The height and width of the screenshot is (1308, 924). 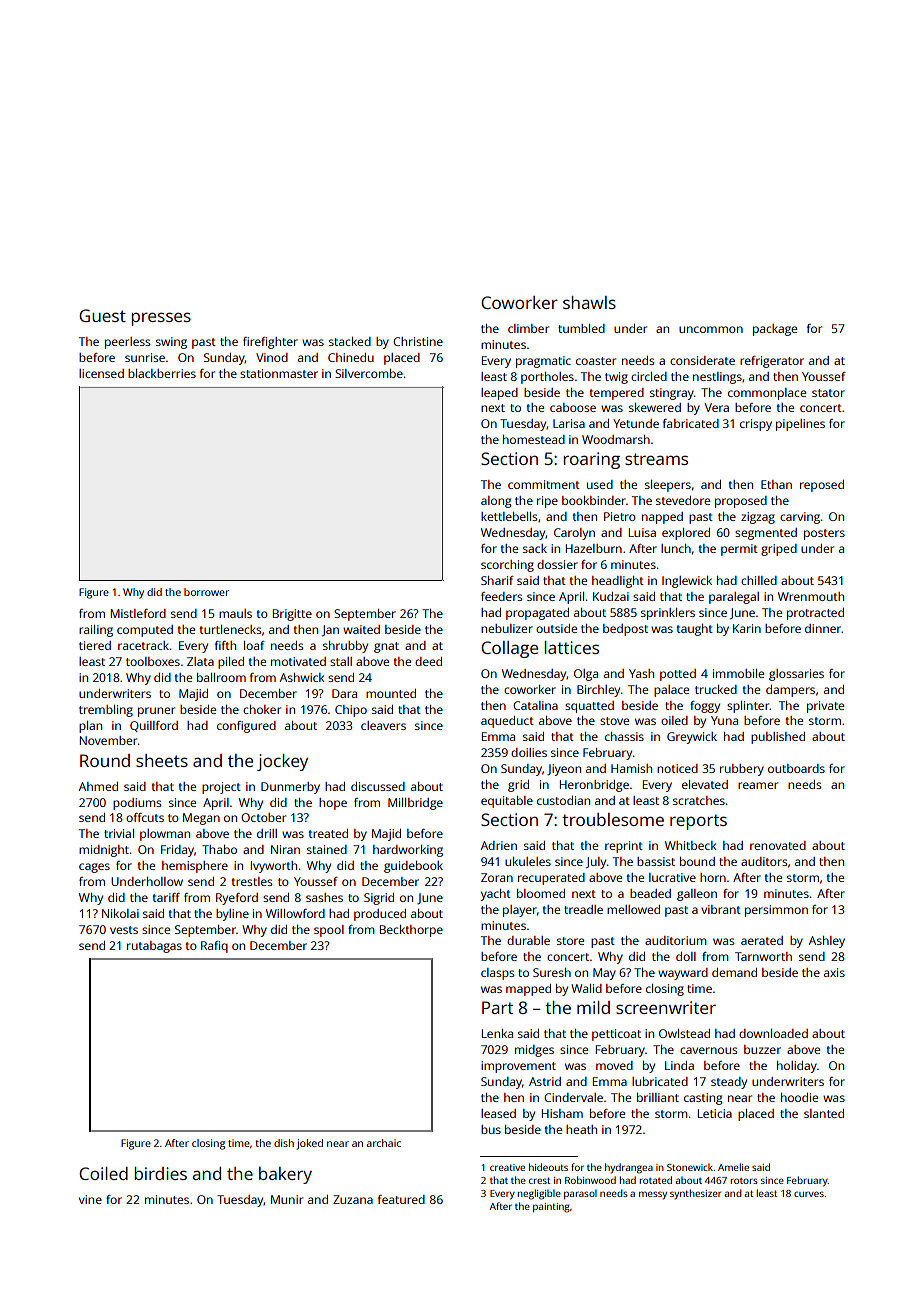 I want to click on Guest, so click(x=102, y=315).
